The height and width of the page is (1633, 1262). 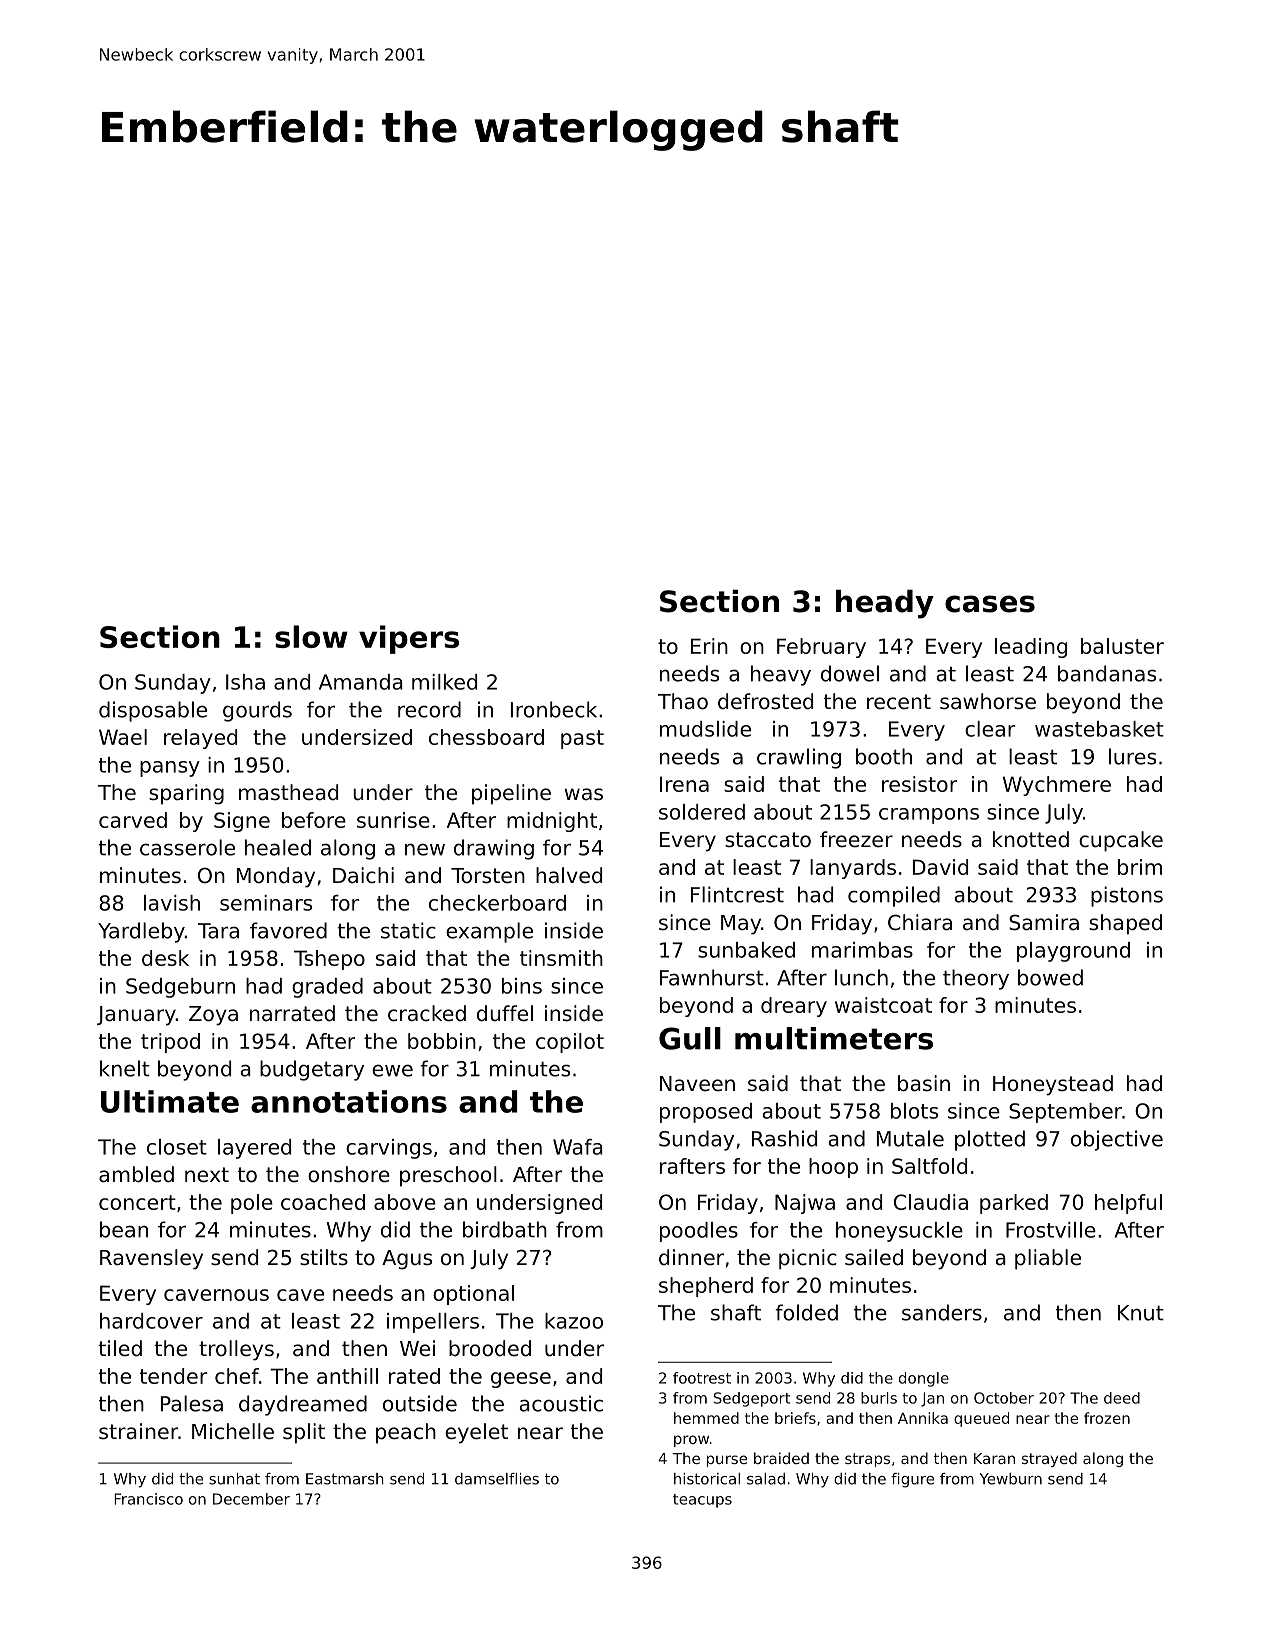 What do you see at coordinates (781, 675) in the page?
I see `heavy` at bounding box center [781, 675].
